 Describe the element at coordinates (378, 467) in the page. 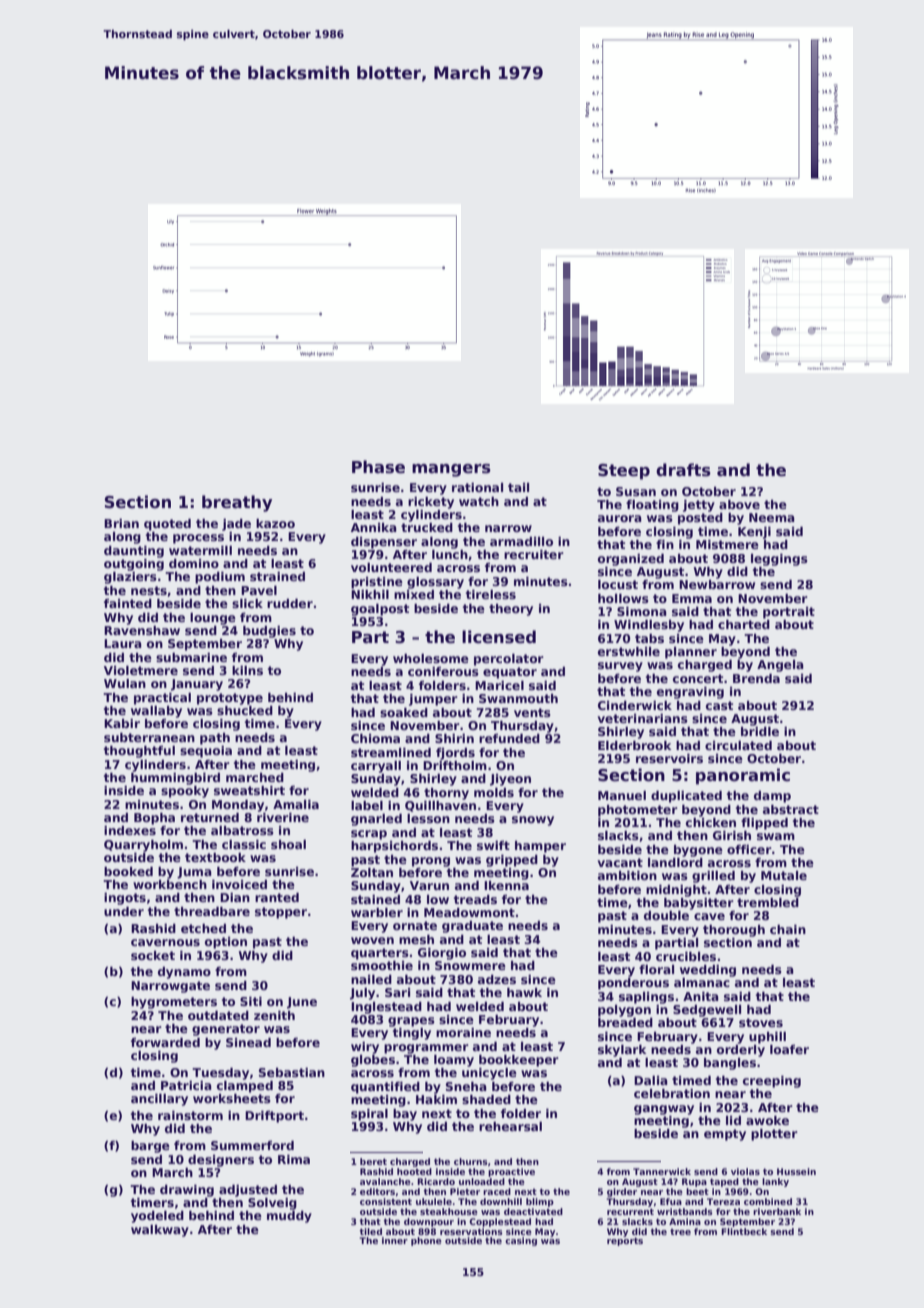

I see `Phase` at that location.
